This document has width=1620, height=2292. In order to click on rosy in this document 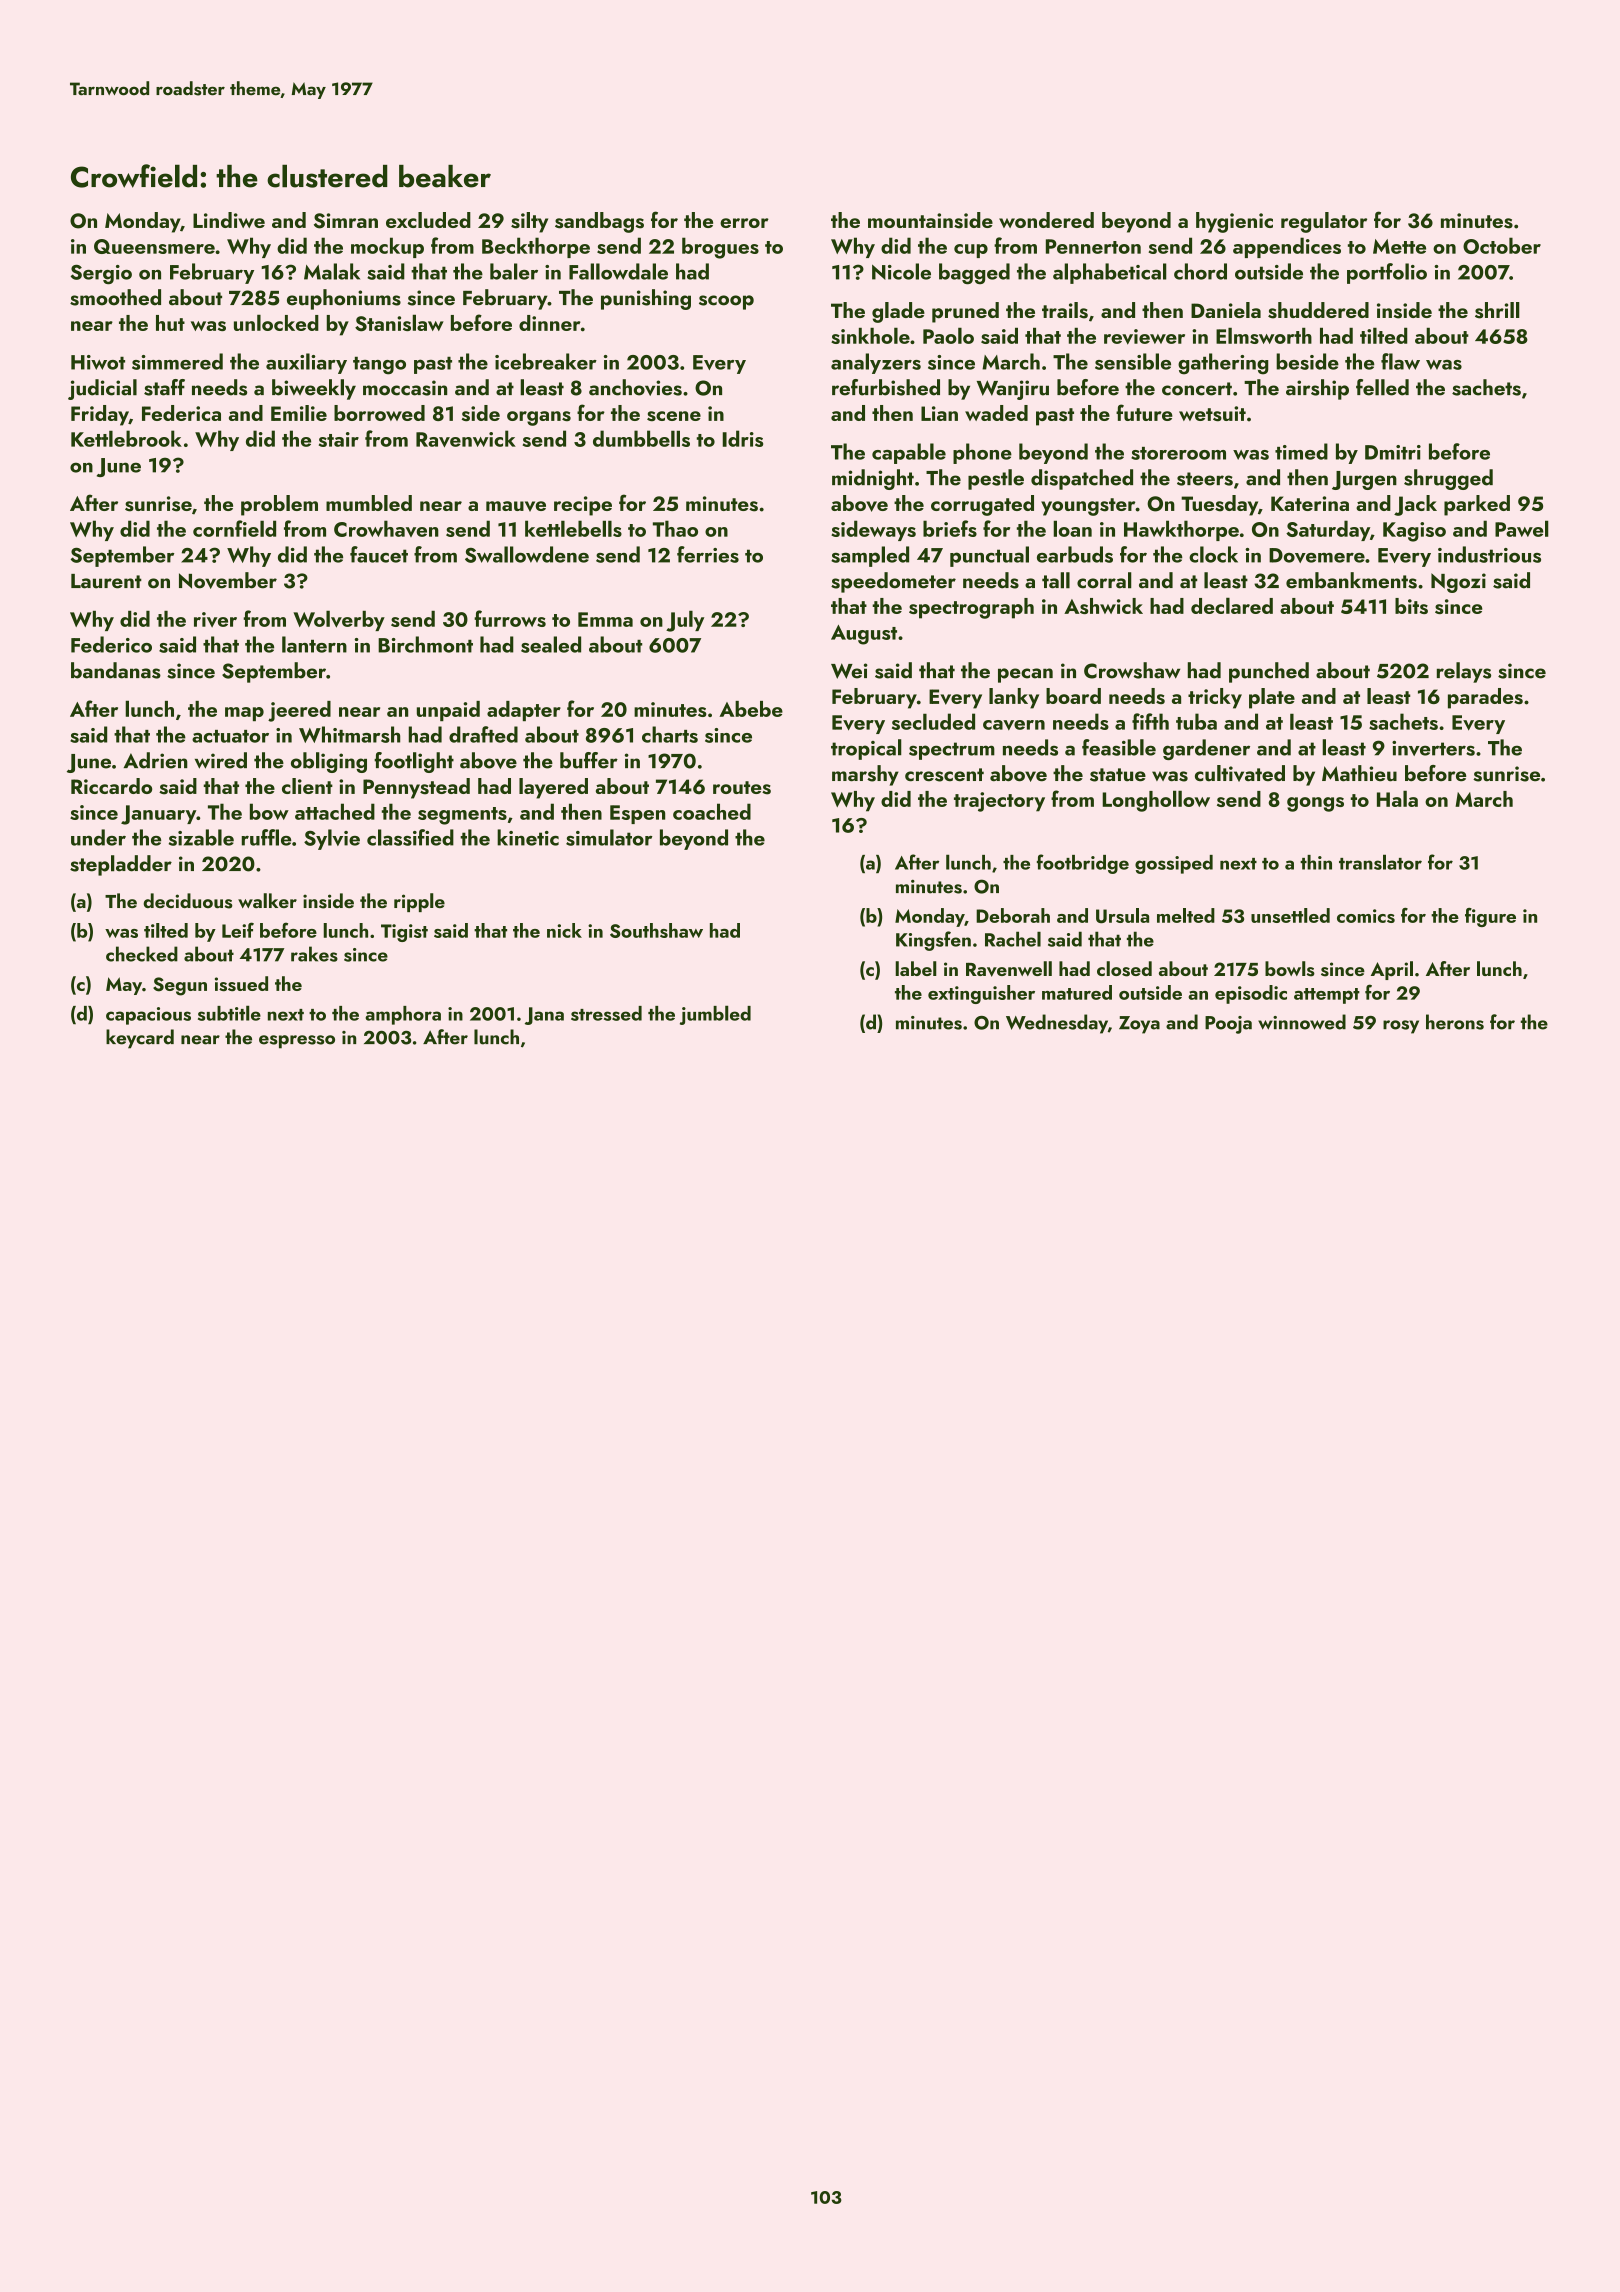, I will do `click(1401, 1027)`.
